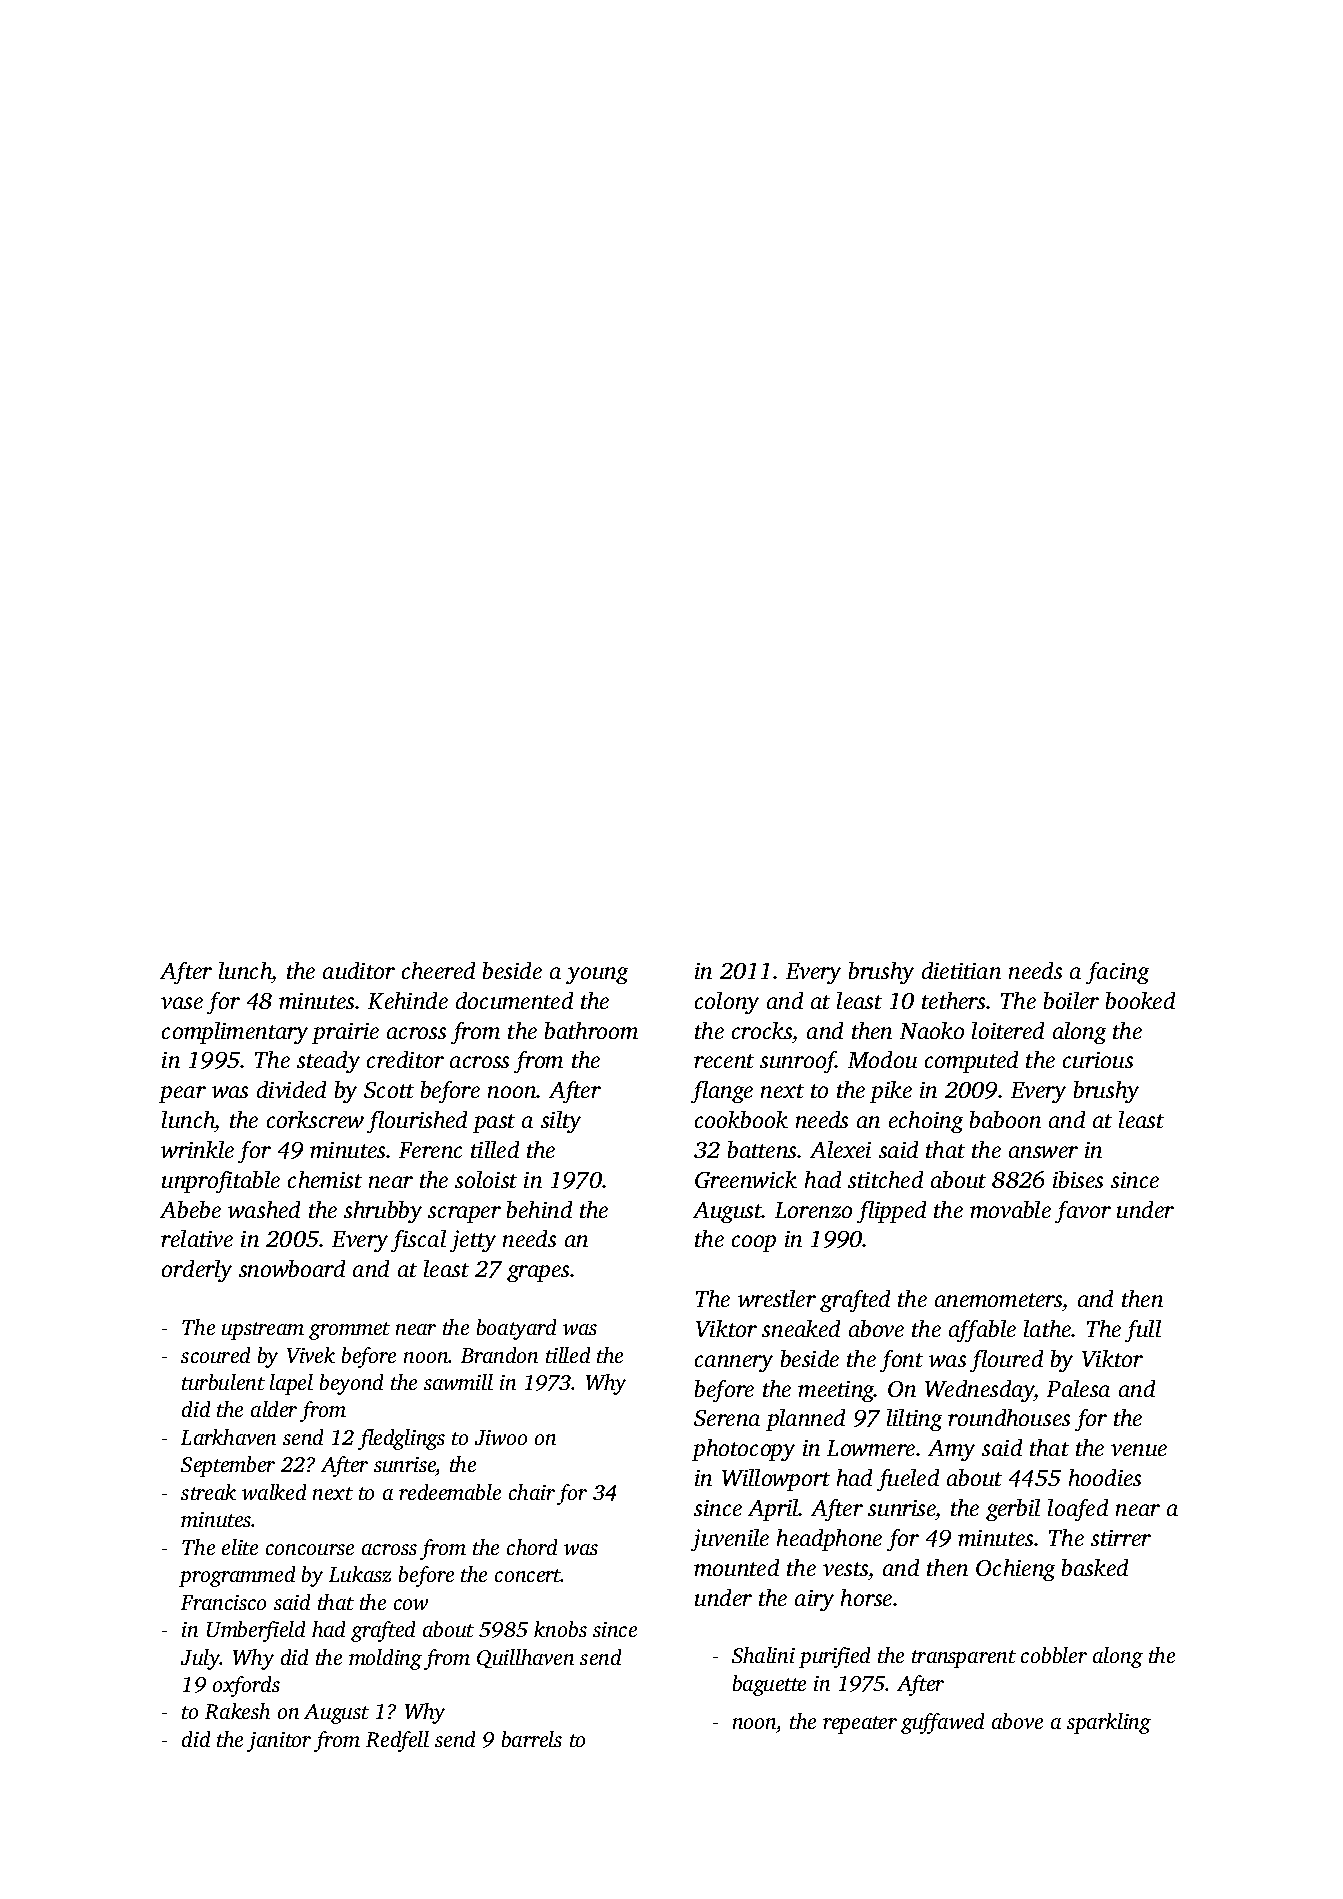 The width and height of the page is (1343, 1899). Describe the element at coordinates (813, 1210) in the page. I see `Lorenzo` at that location.
